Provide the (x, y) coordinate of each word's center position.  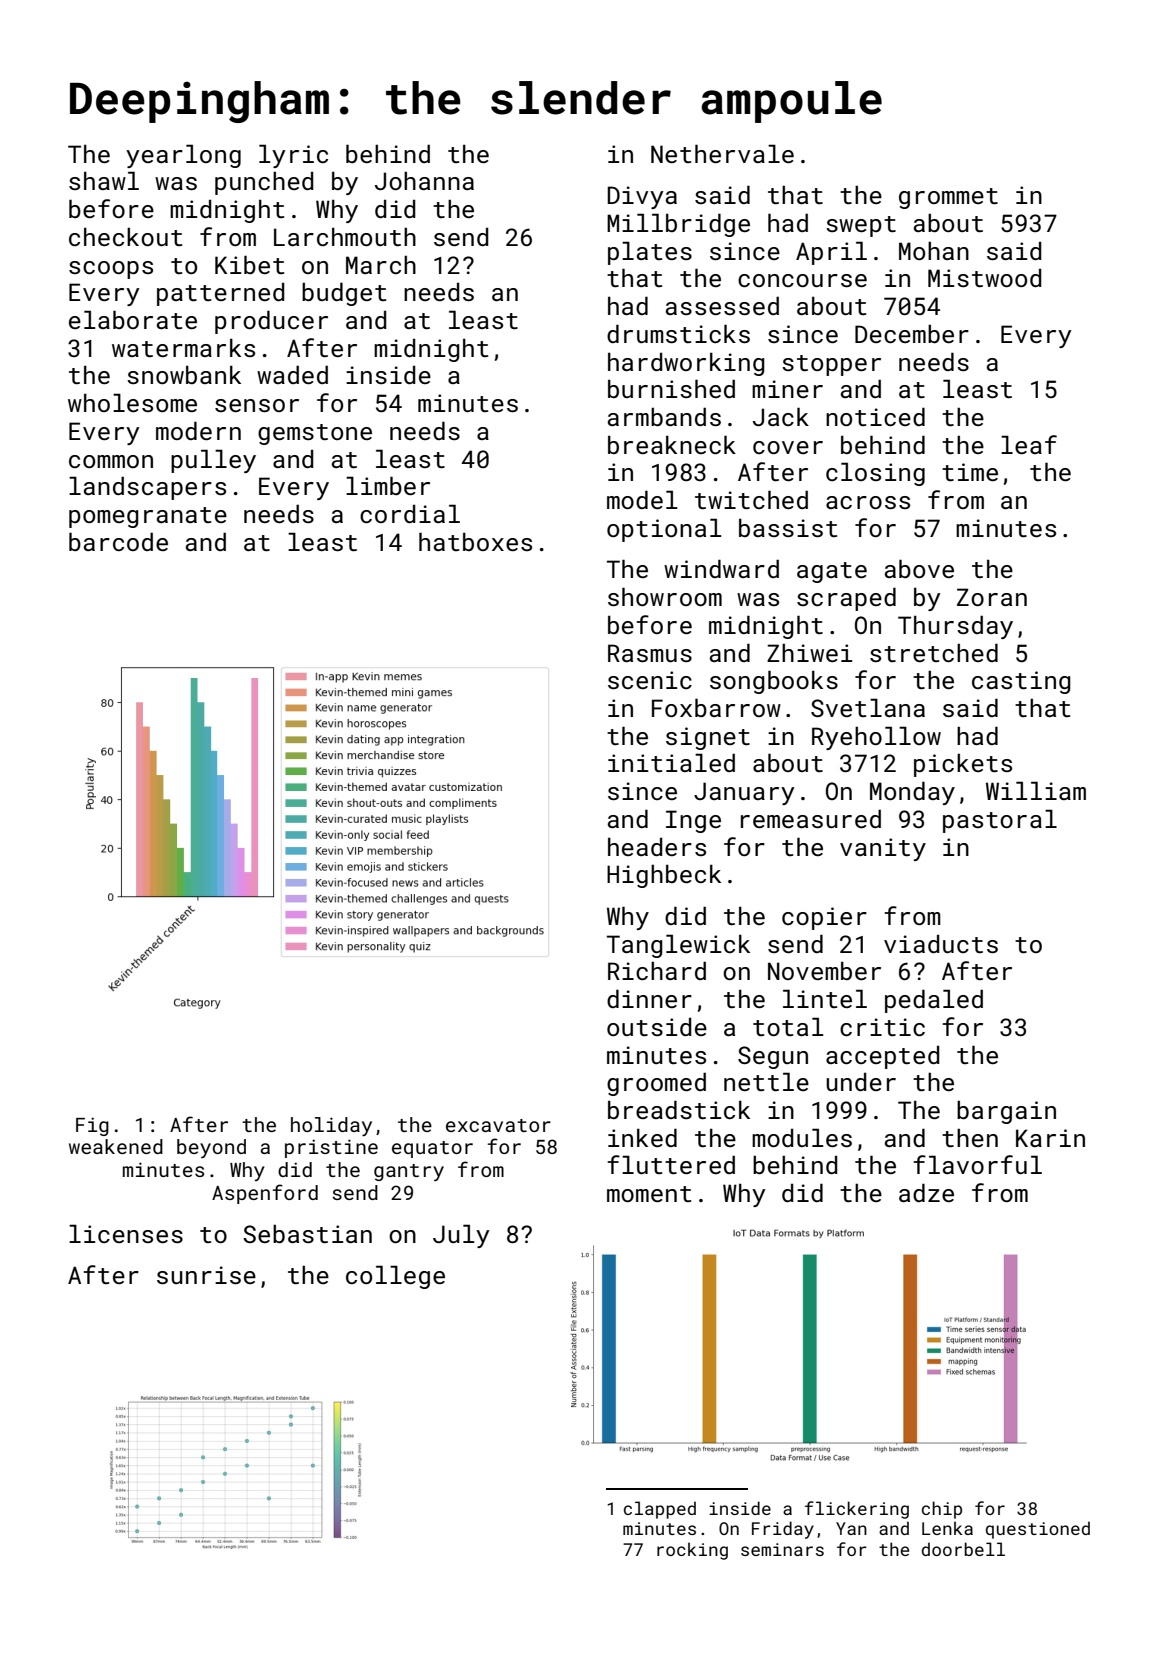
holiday (331, 1126)
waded (292, 374)
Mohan (934, 250)
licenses (126, 1233)
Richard (657, 970)
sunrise (206, 1275)
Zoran (992, 597)
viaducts (941, 944)
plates (650, 253)
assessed (722, 305)
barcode (118, 541)
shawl (104, 180)
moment (649, 1194)
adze (926, 1192)
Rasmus (650, 653)
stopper (831, 365)
